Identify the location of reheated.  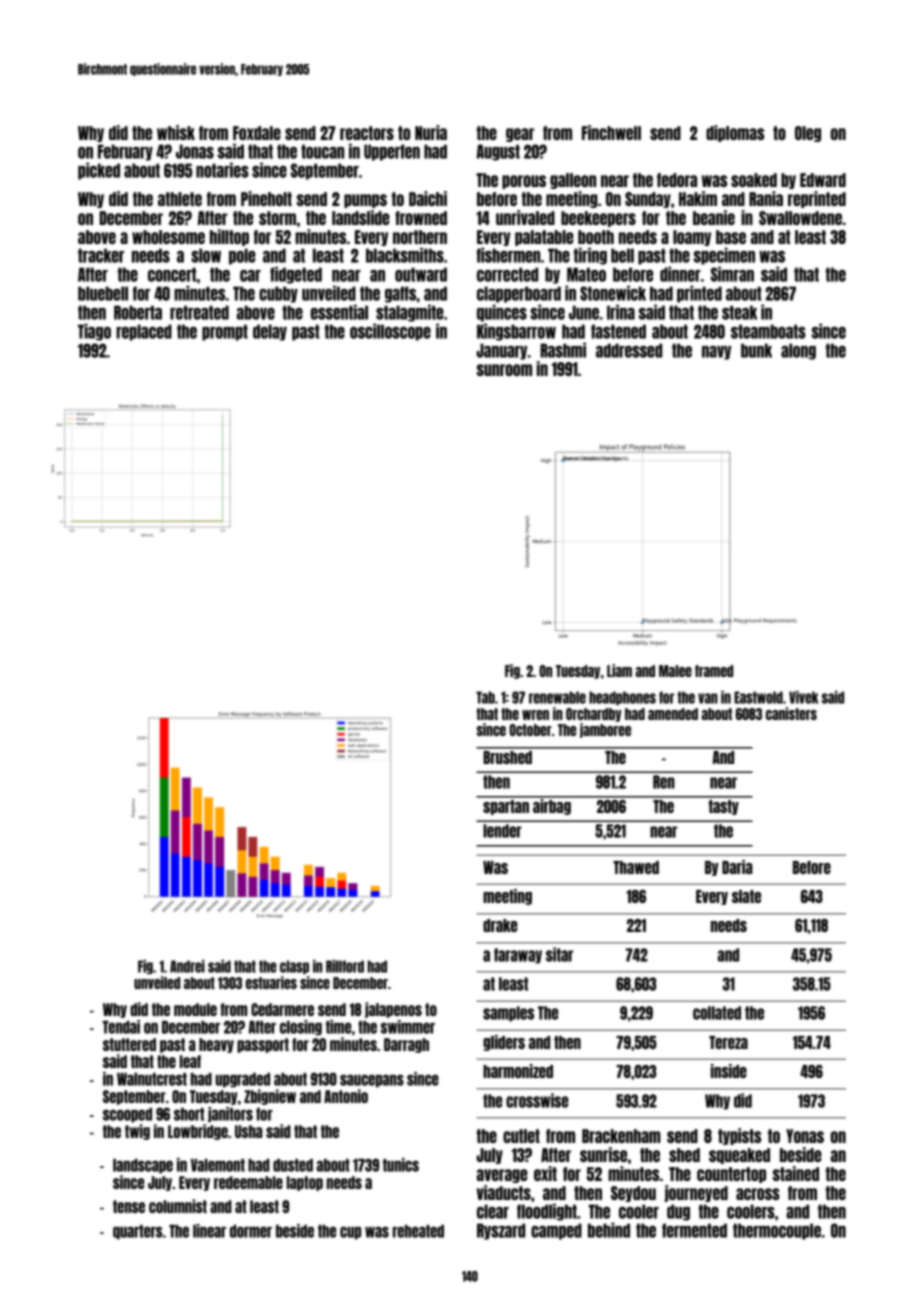
(418, 1231).
